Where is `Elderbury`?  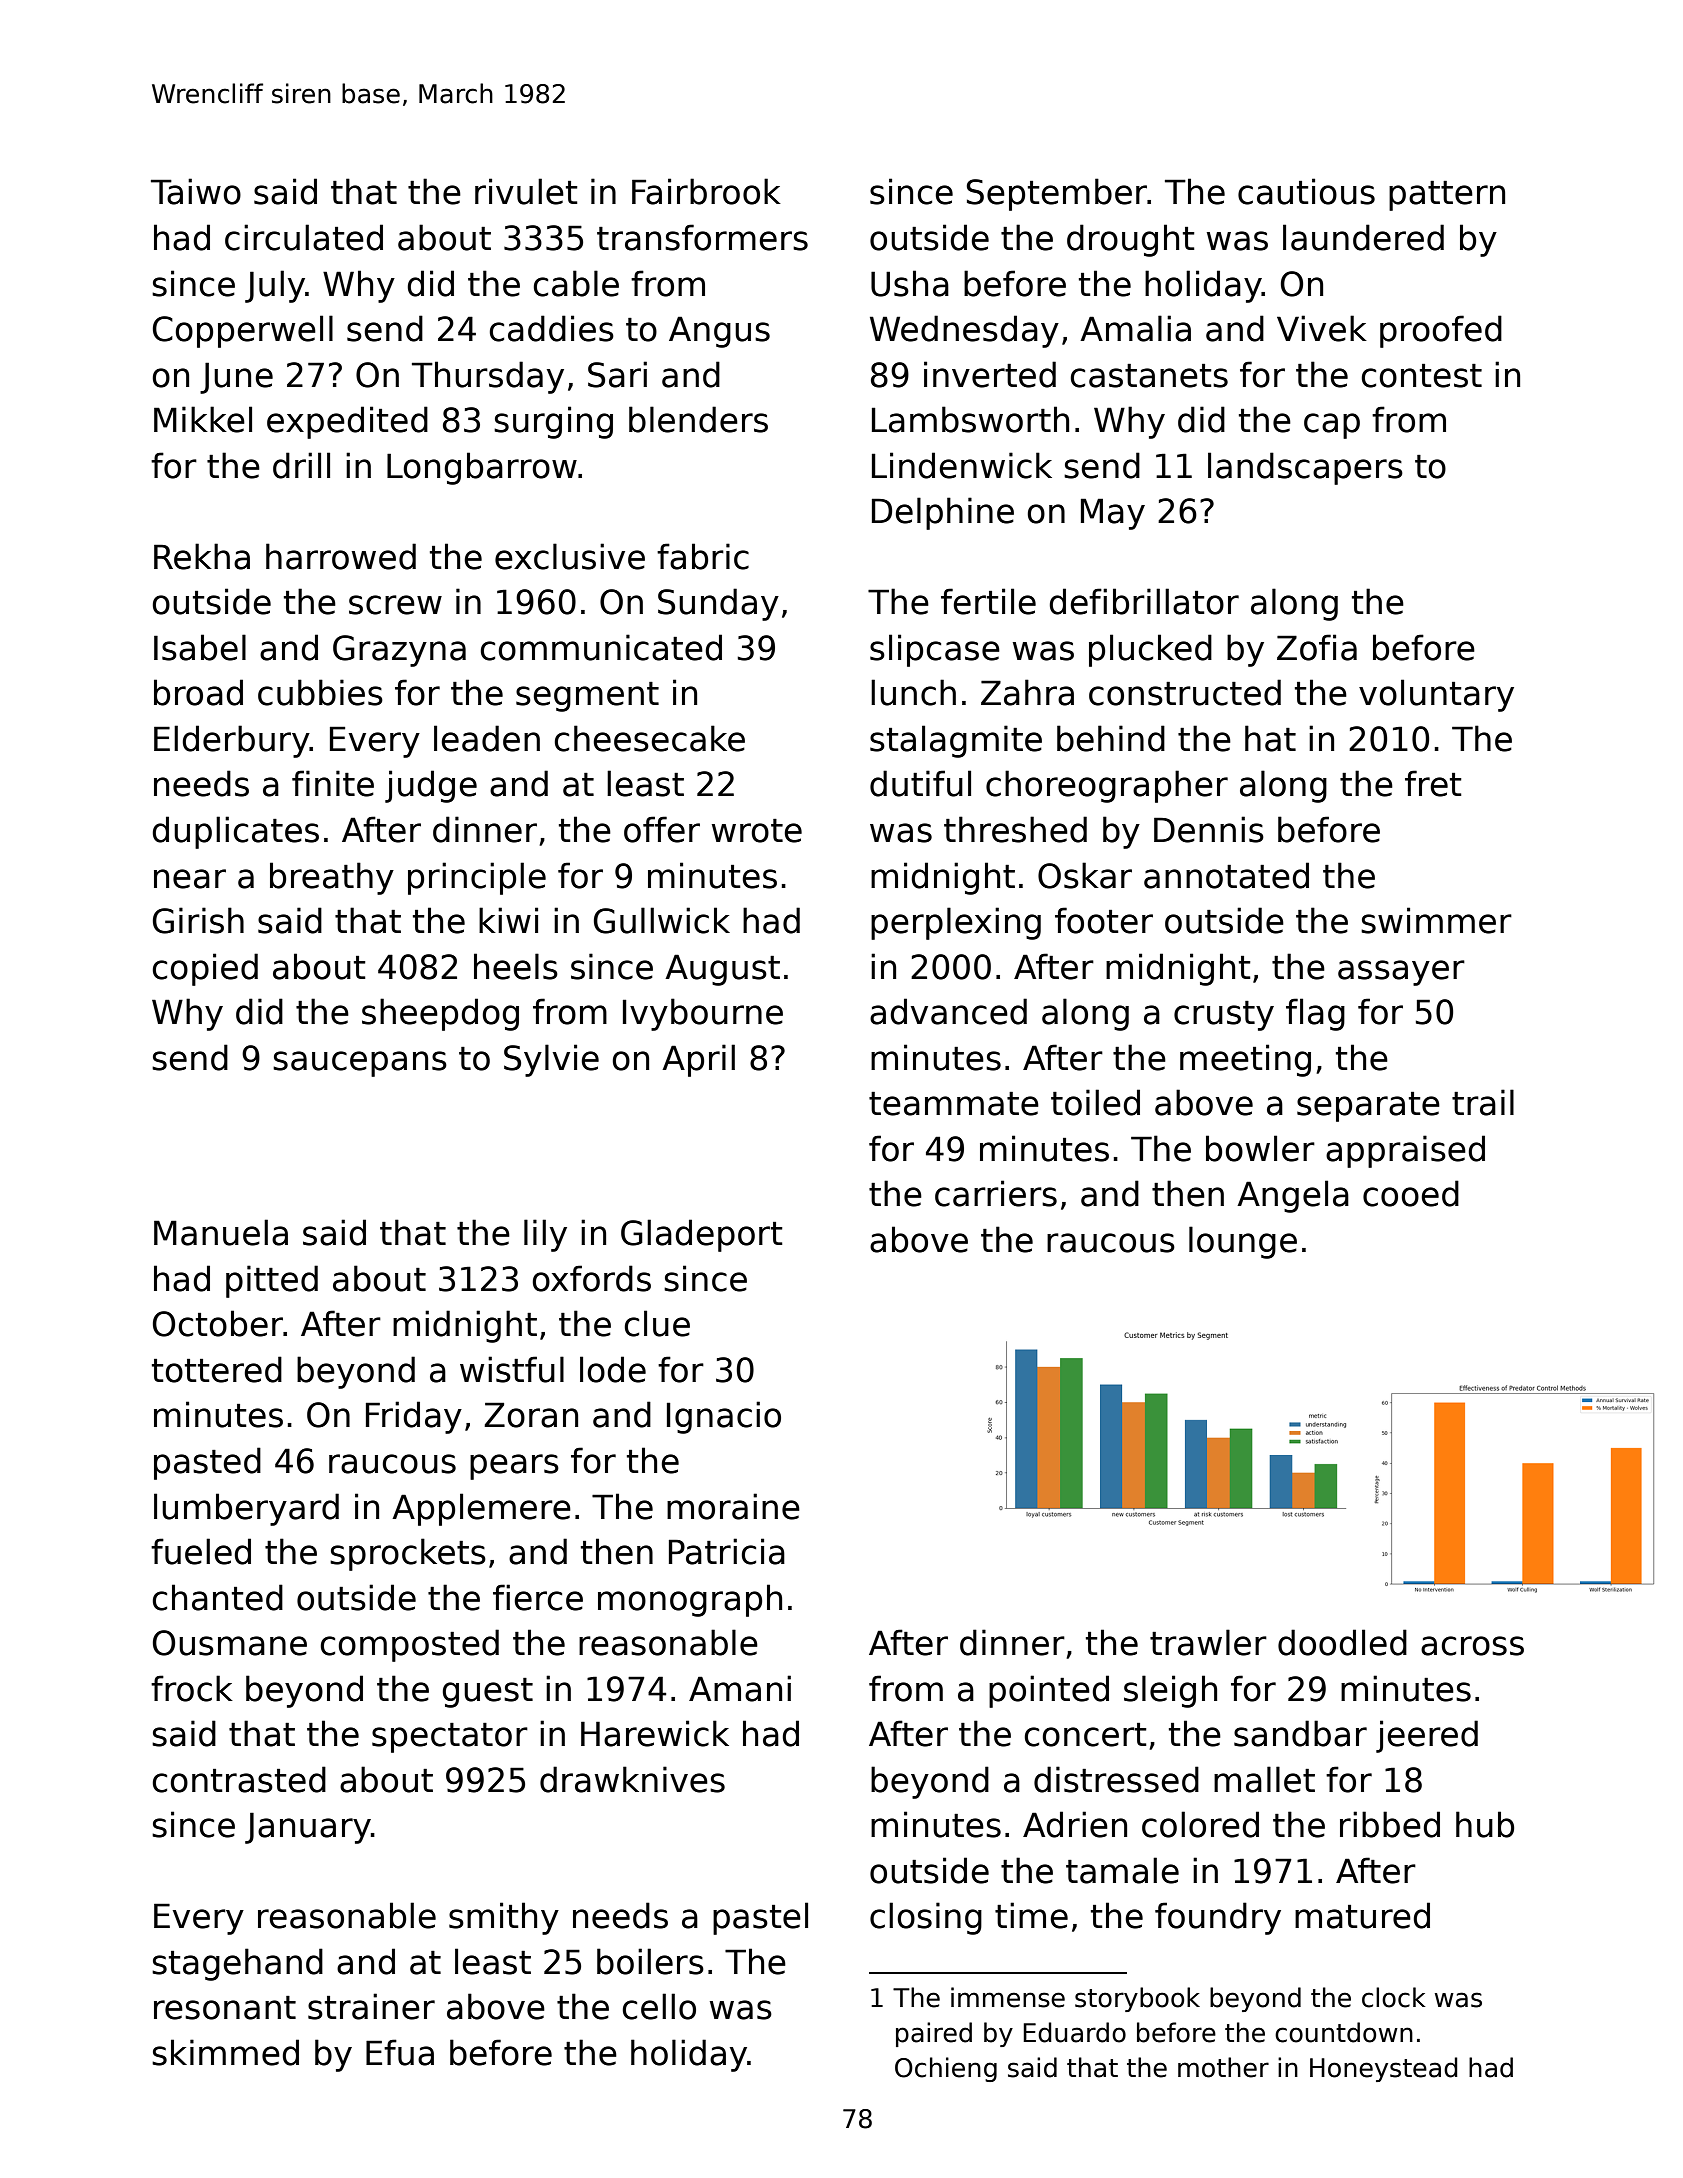
Elderbury is located at coordinates (232, 741).
